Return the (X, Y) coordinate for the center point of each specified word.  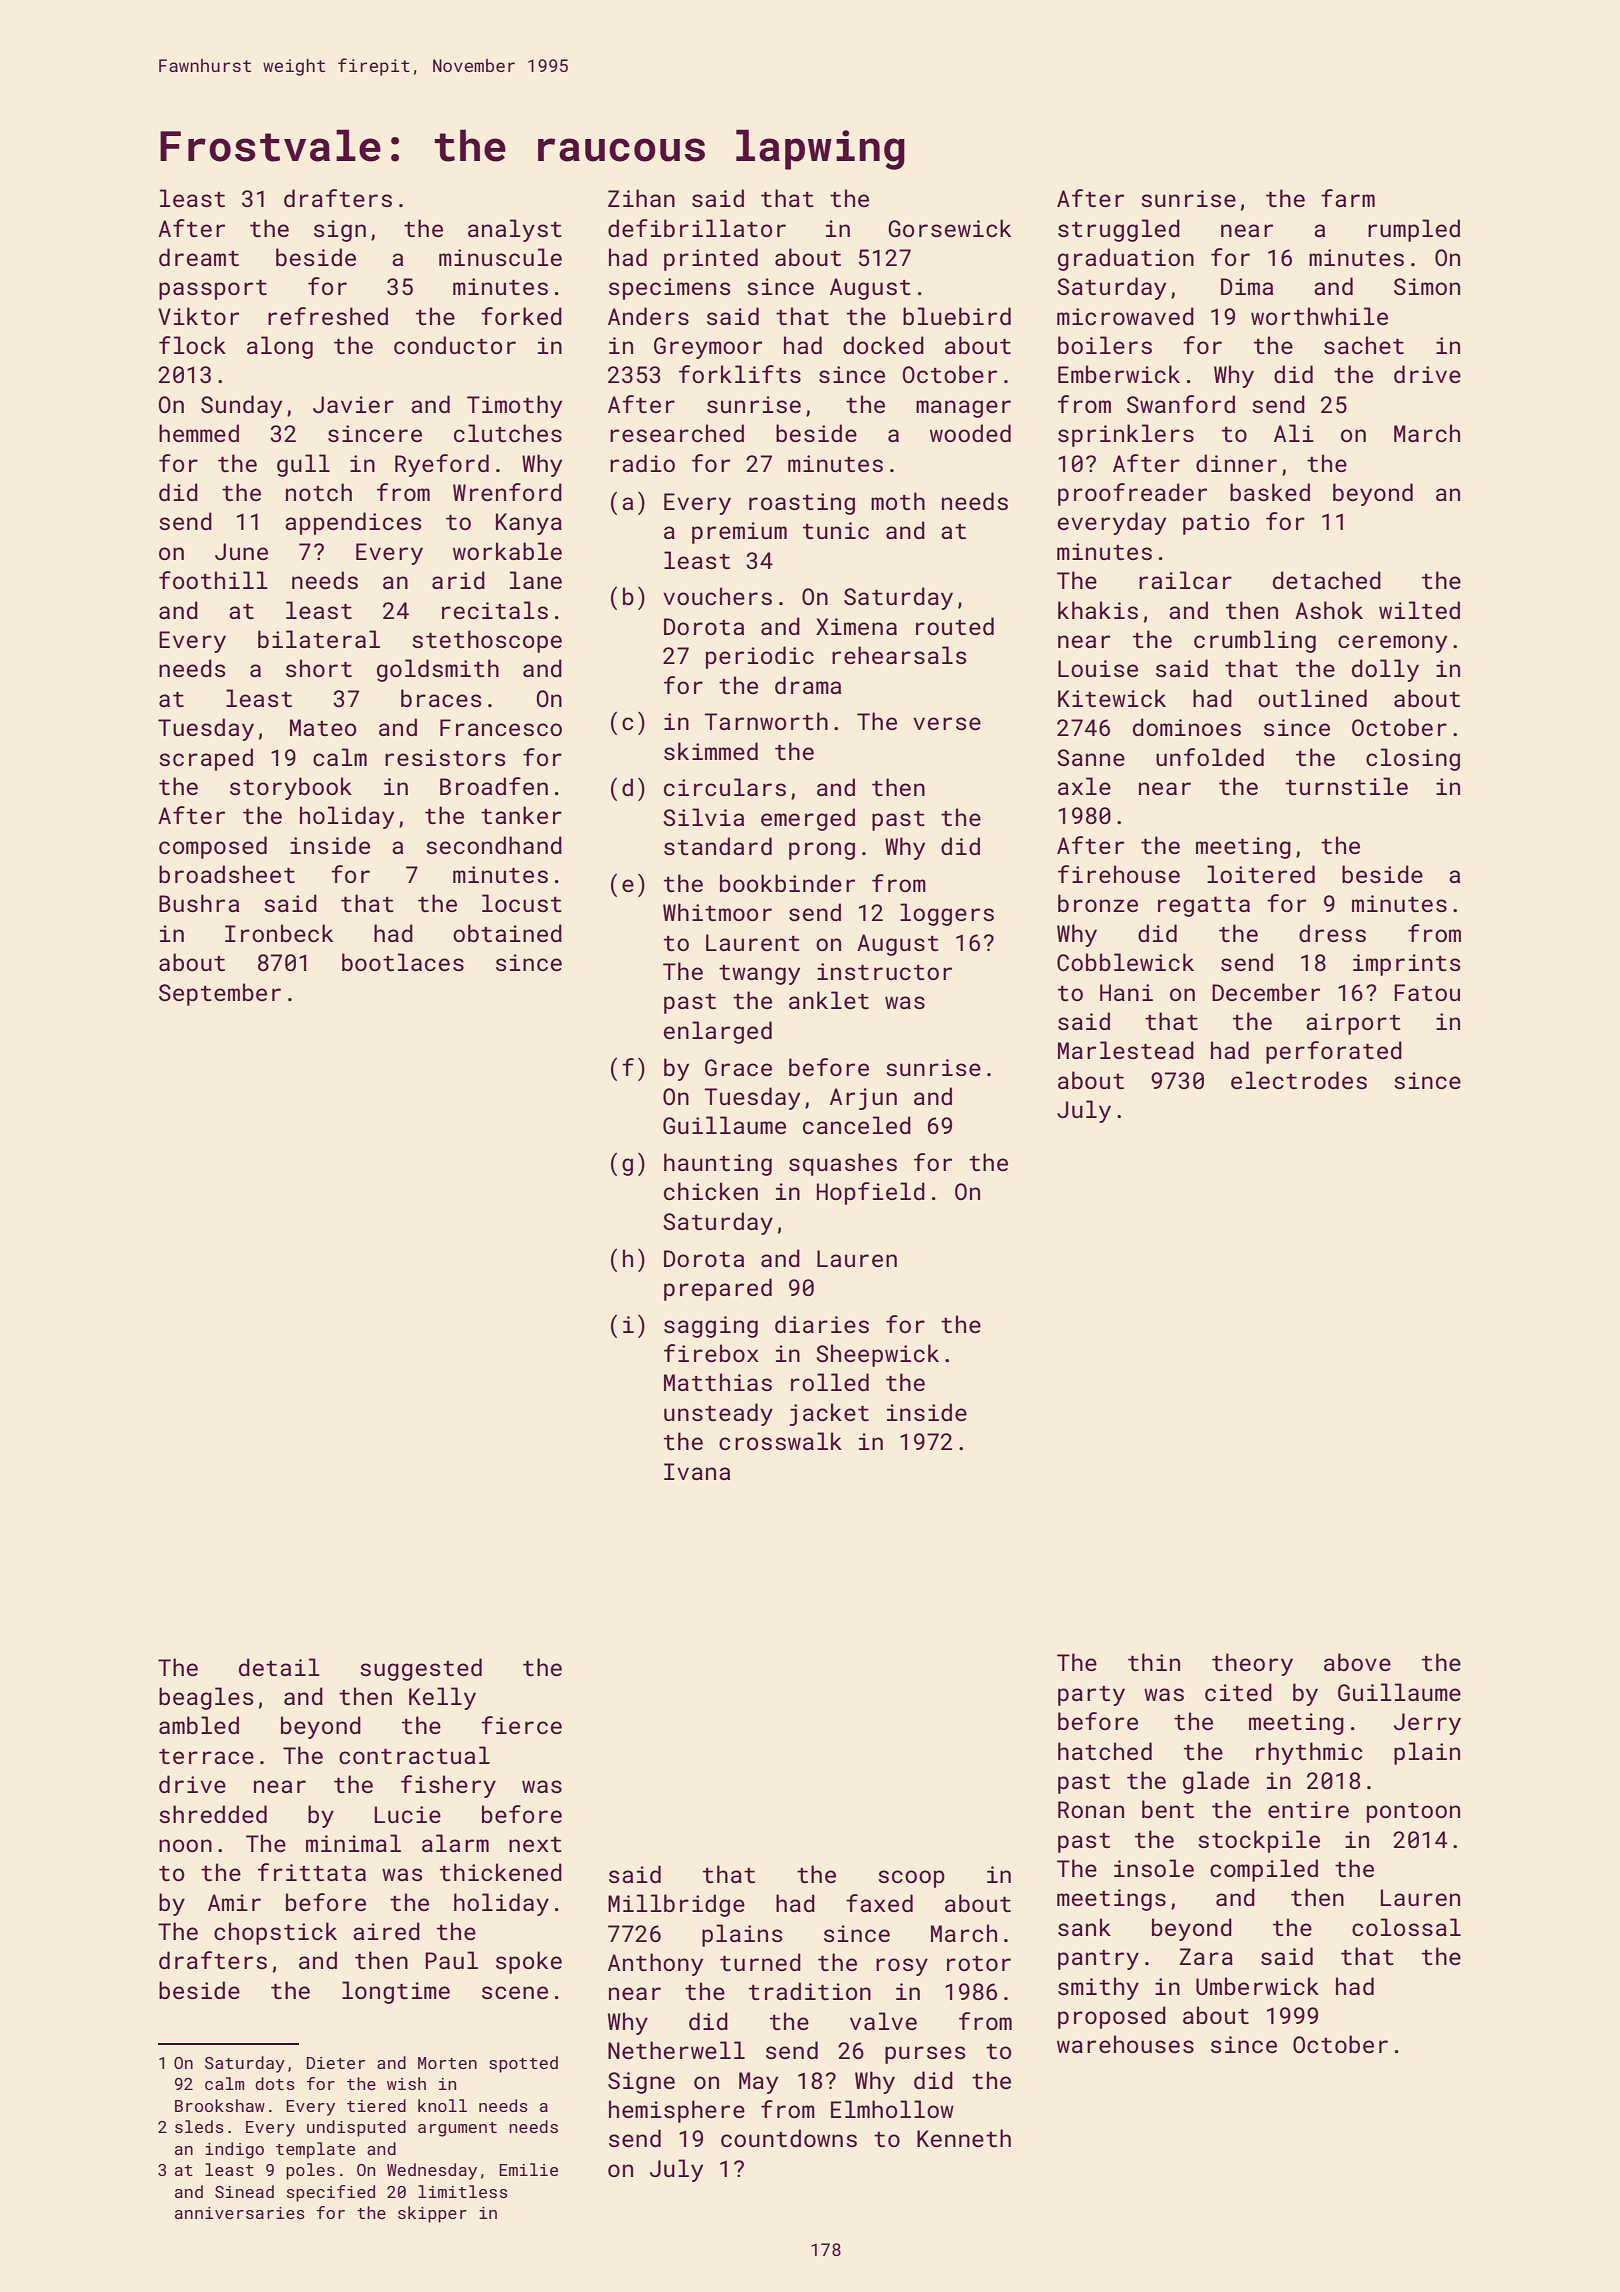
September (220, 994)
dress (1332, 933)
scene (515, 1992)
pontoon (1413, 1813)
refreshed (328, 316)
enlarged (718, 1032)
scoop (911, 1879)
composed (213, 847)
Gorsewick (949, 228)
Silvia (703, 817)
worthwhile (1319, 316)
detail (279, 1667)
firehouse (1119, 874)
